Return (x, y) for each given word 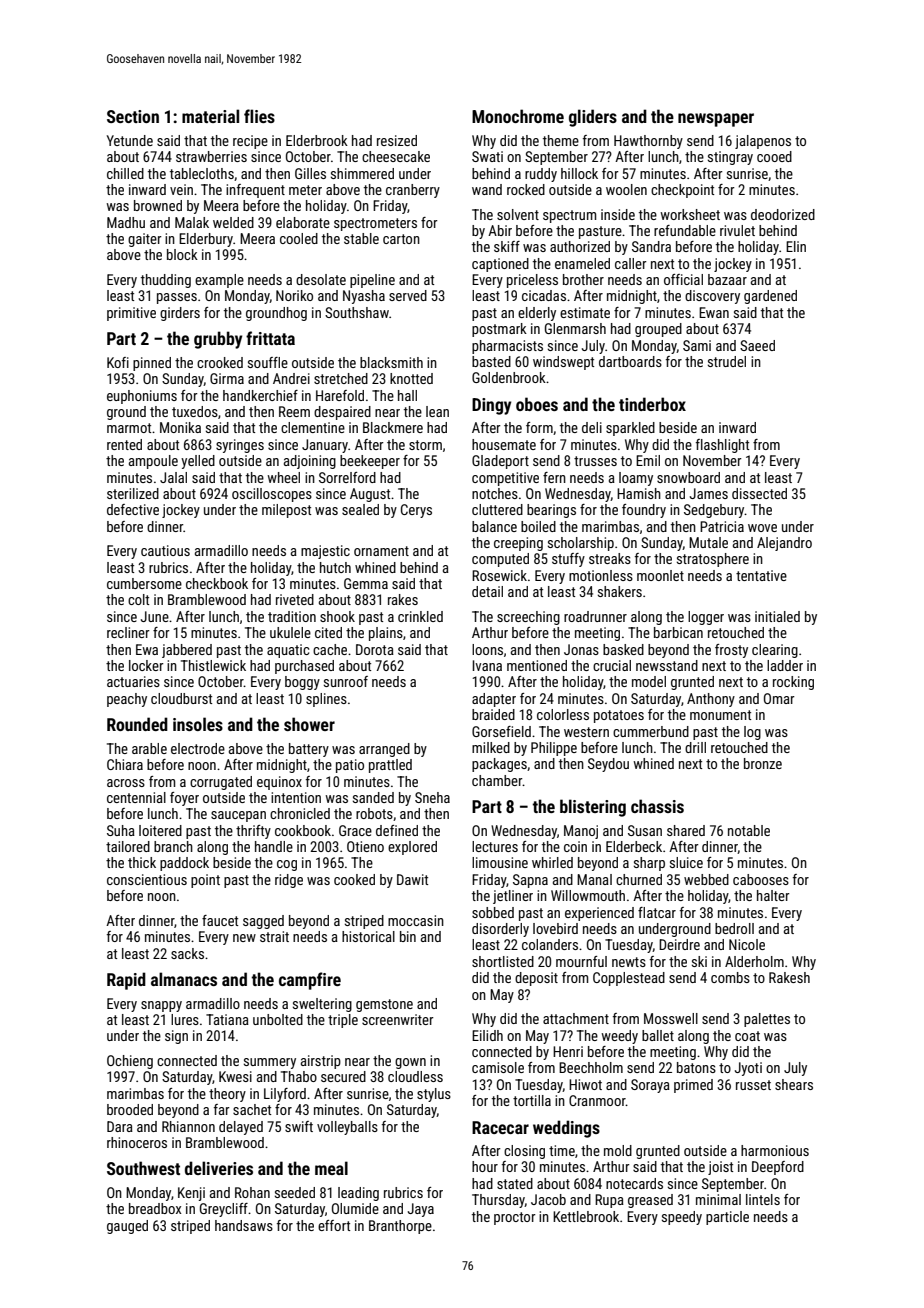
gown (410, 1063)
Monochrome (518, 116)
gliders (593, 118)
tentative (761, 575)
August (370, 495)
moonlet (660, 575)
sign (176, 1037)
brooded (130, 1109)
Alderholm (754, 961)
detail (487, 591)
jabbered (187, 651)
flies (259, 116)
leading (358, 1194)
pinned (152, 364)
